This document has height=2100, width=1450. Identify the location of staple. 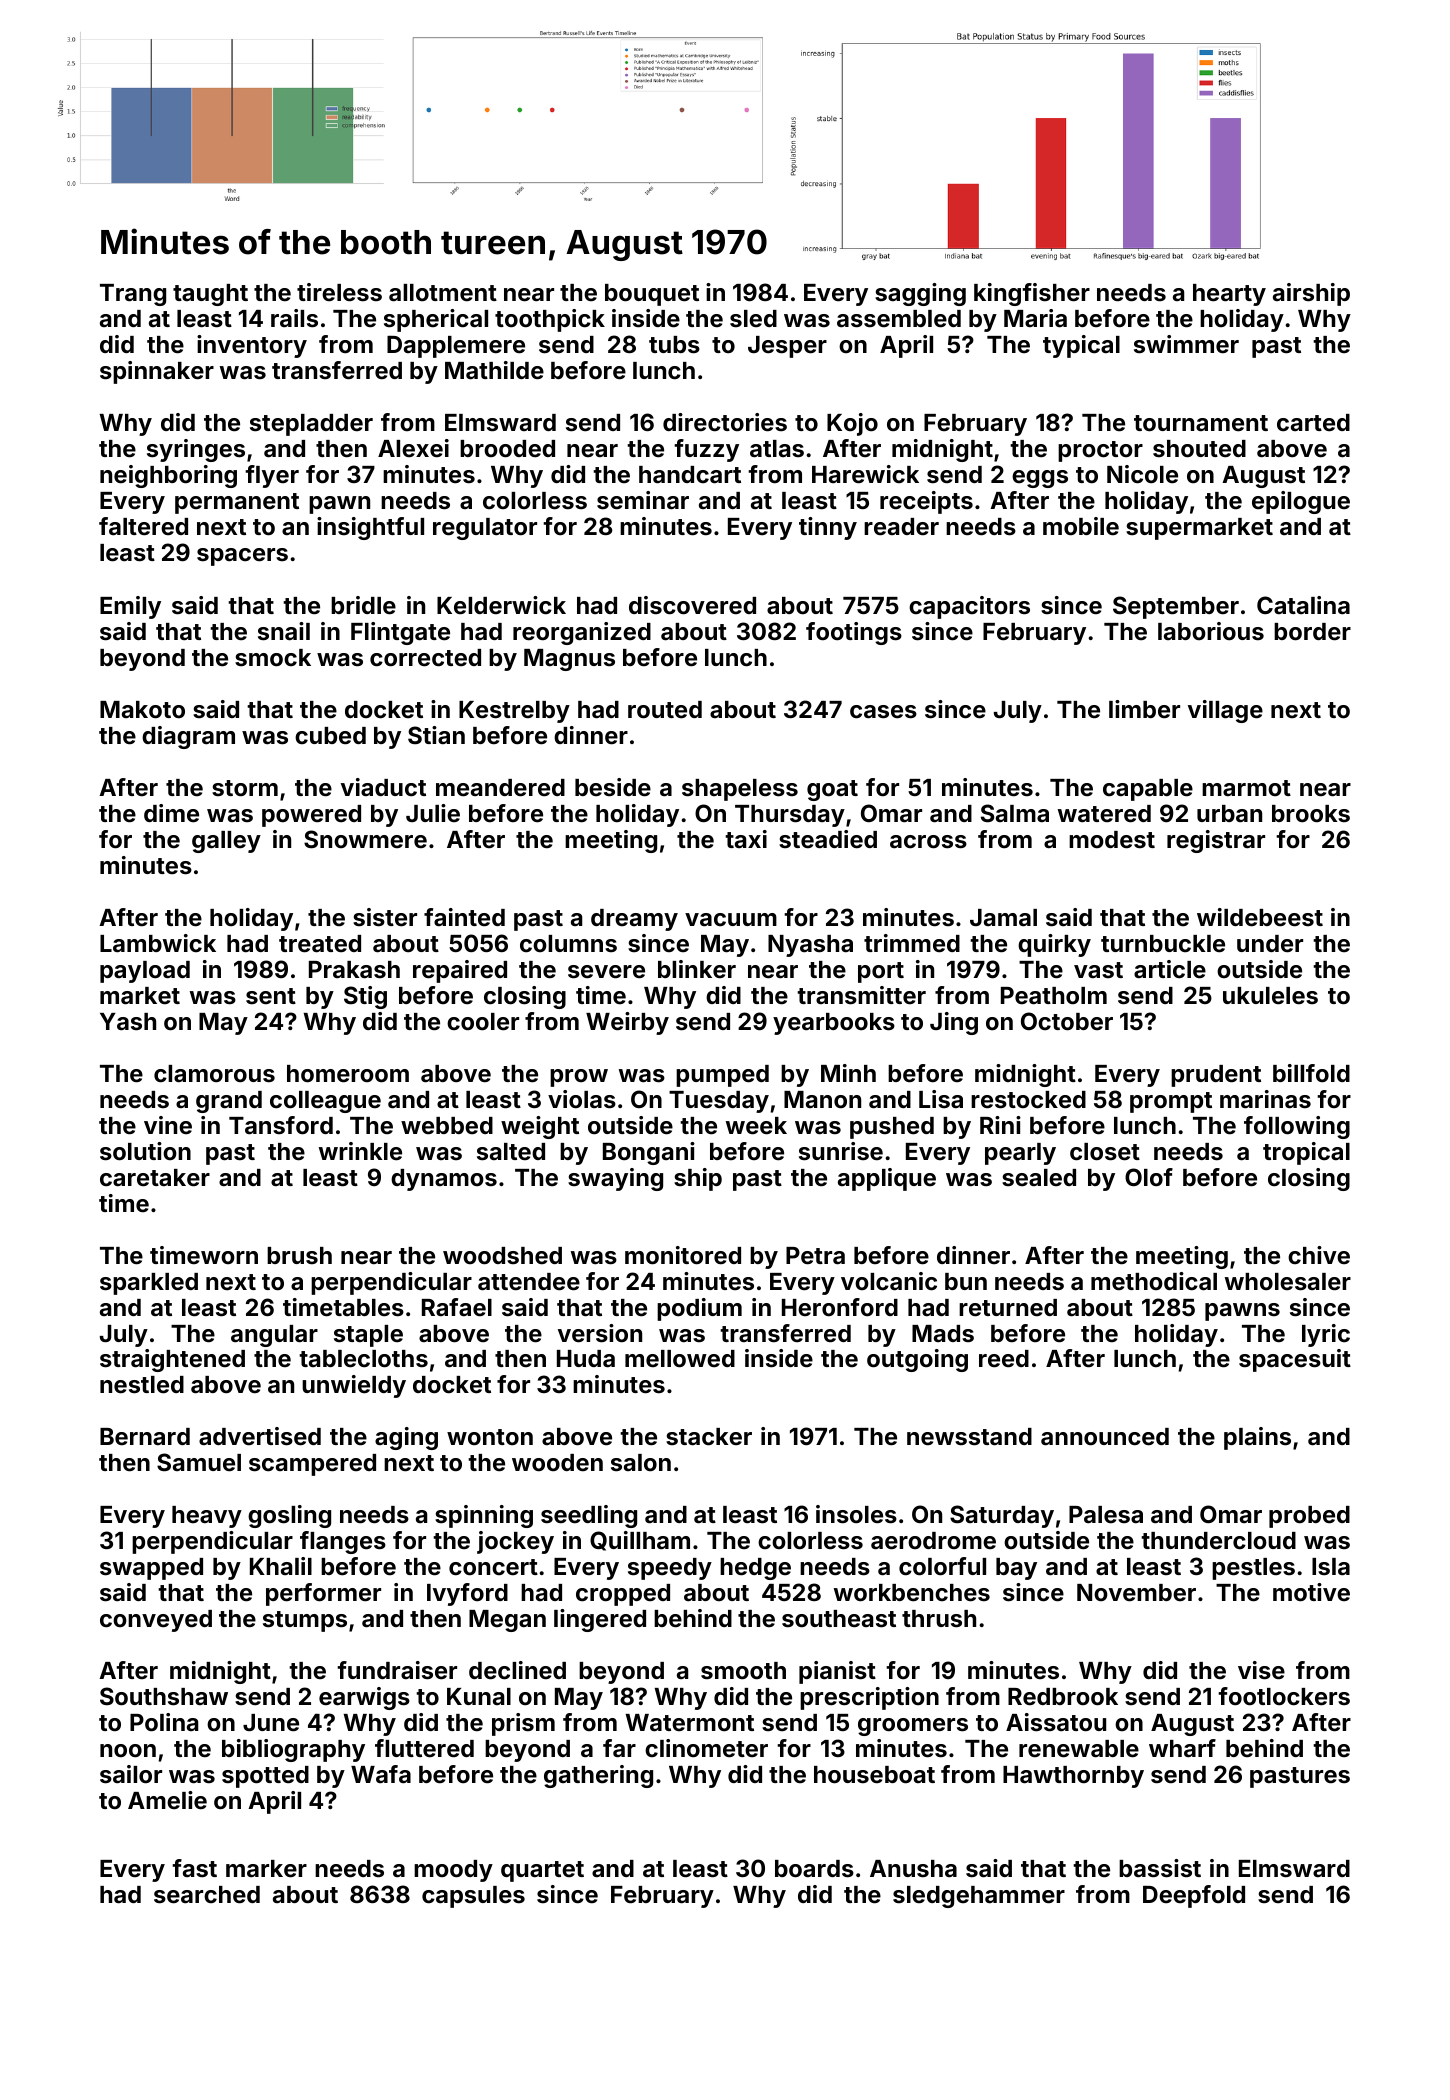
(368, 1336).
